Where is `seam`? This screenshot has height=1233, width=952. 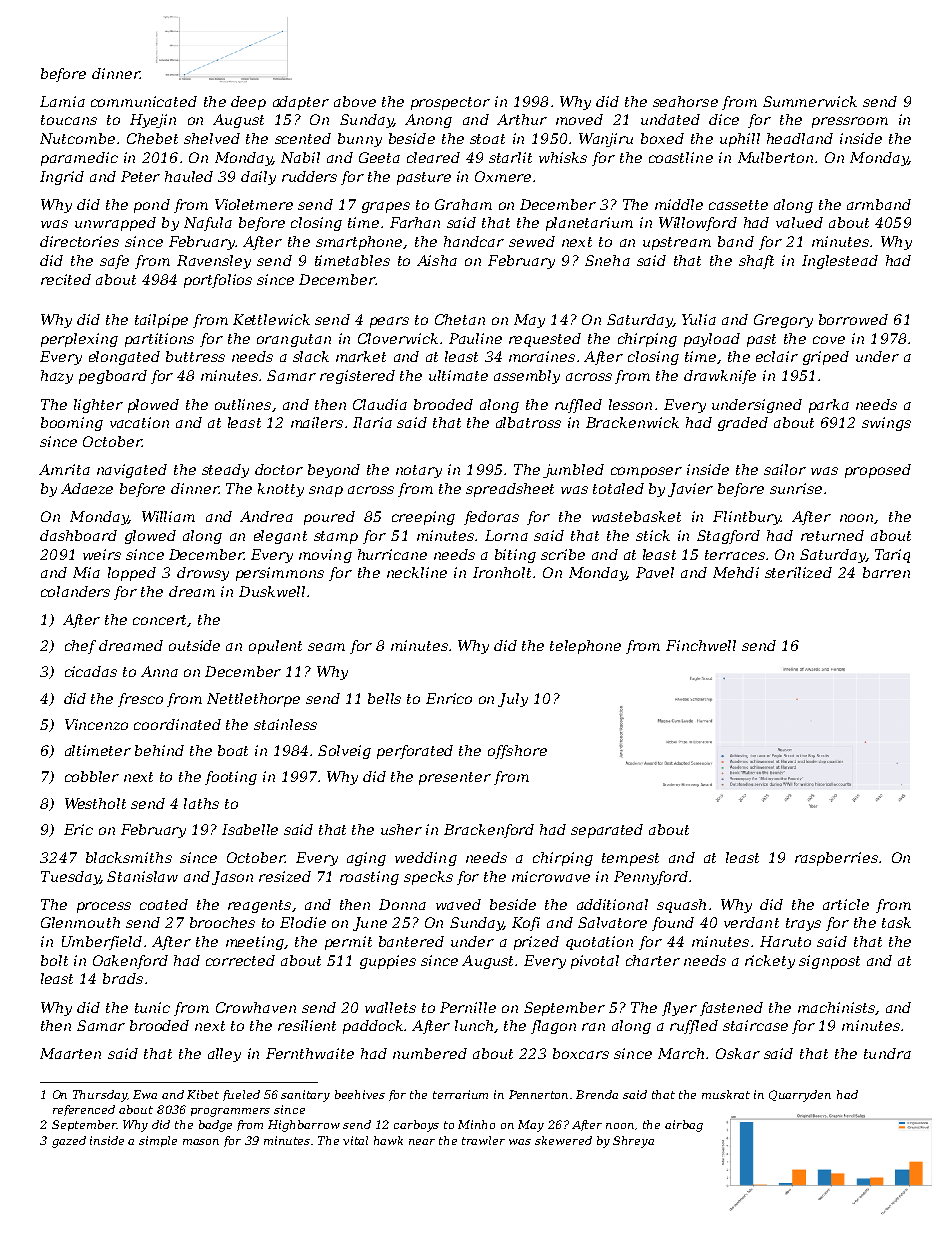 seam is located at coordinates (326, 647).
